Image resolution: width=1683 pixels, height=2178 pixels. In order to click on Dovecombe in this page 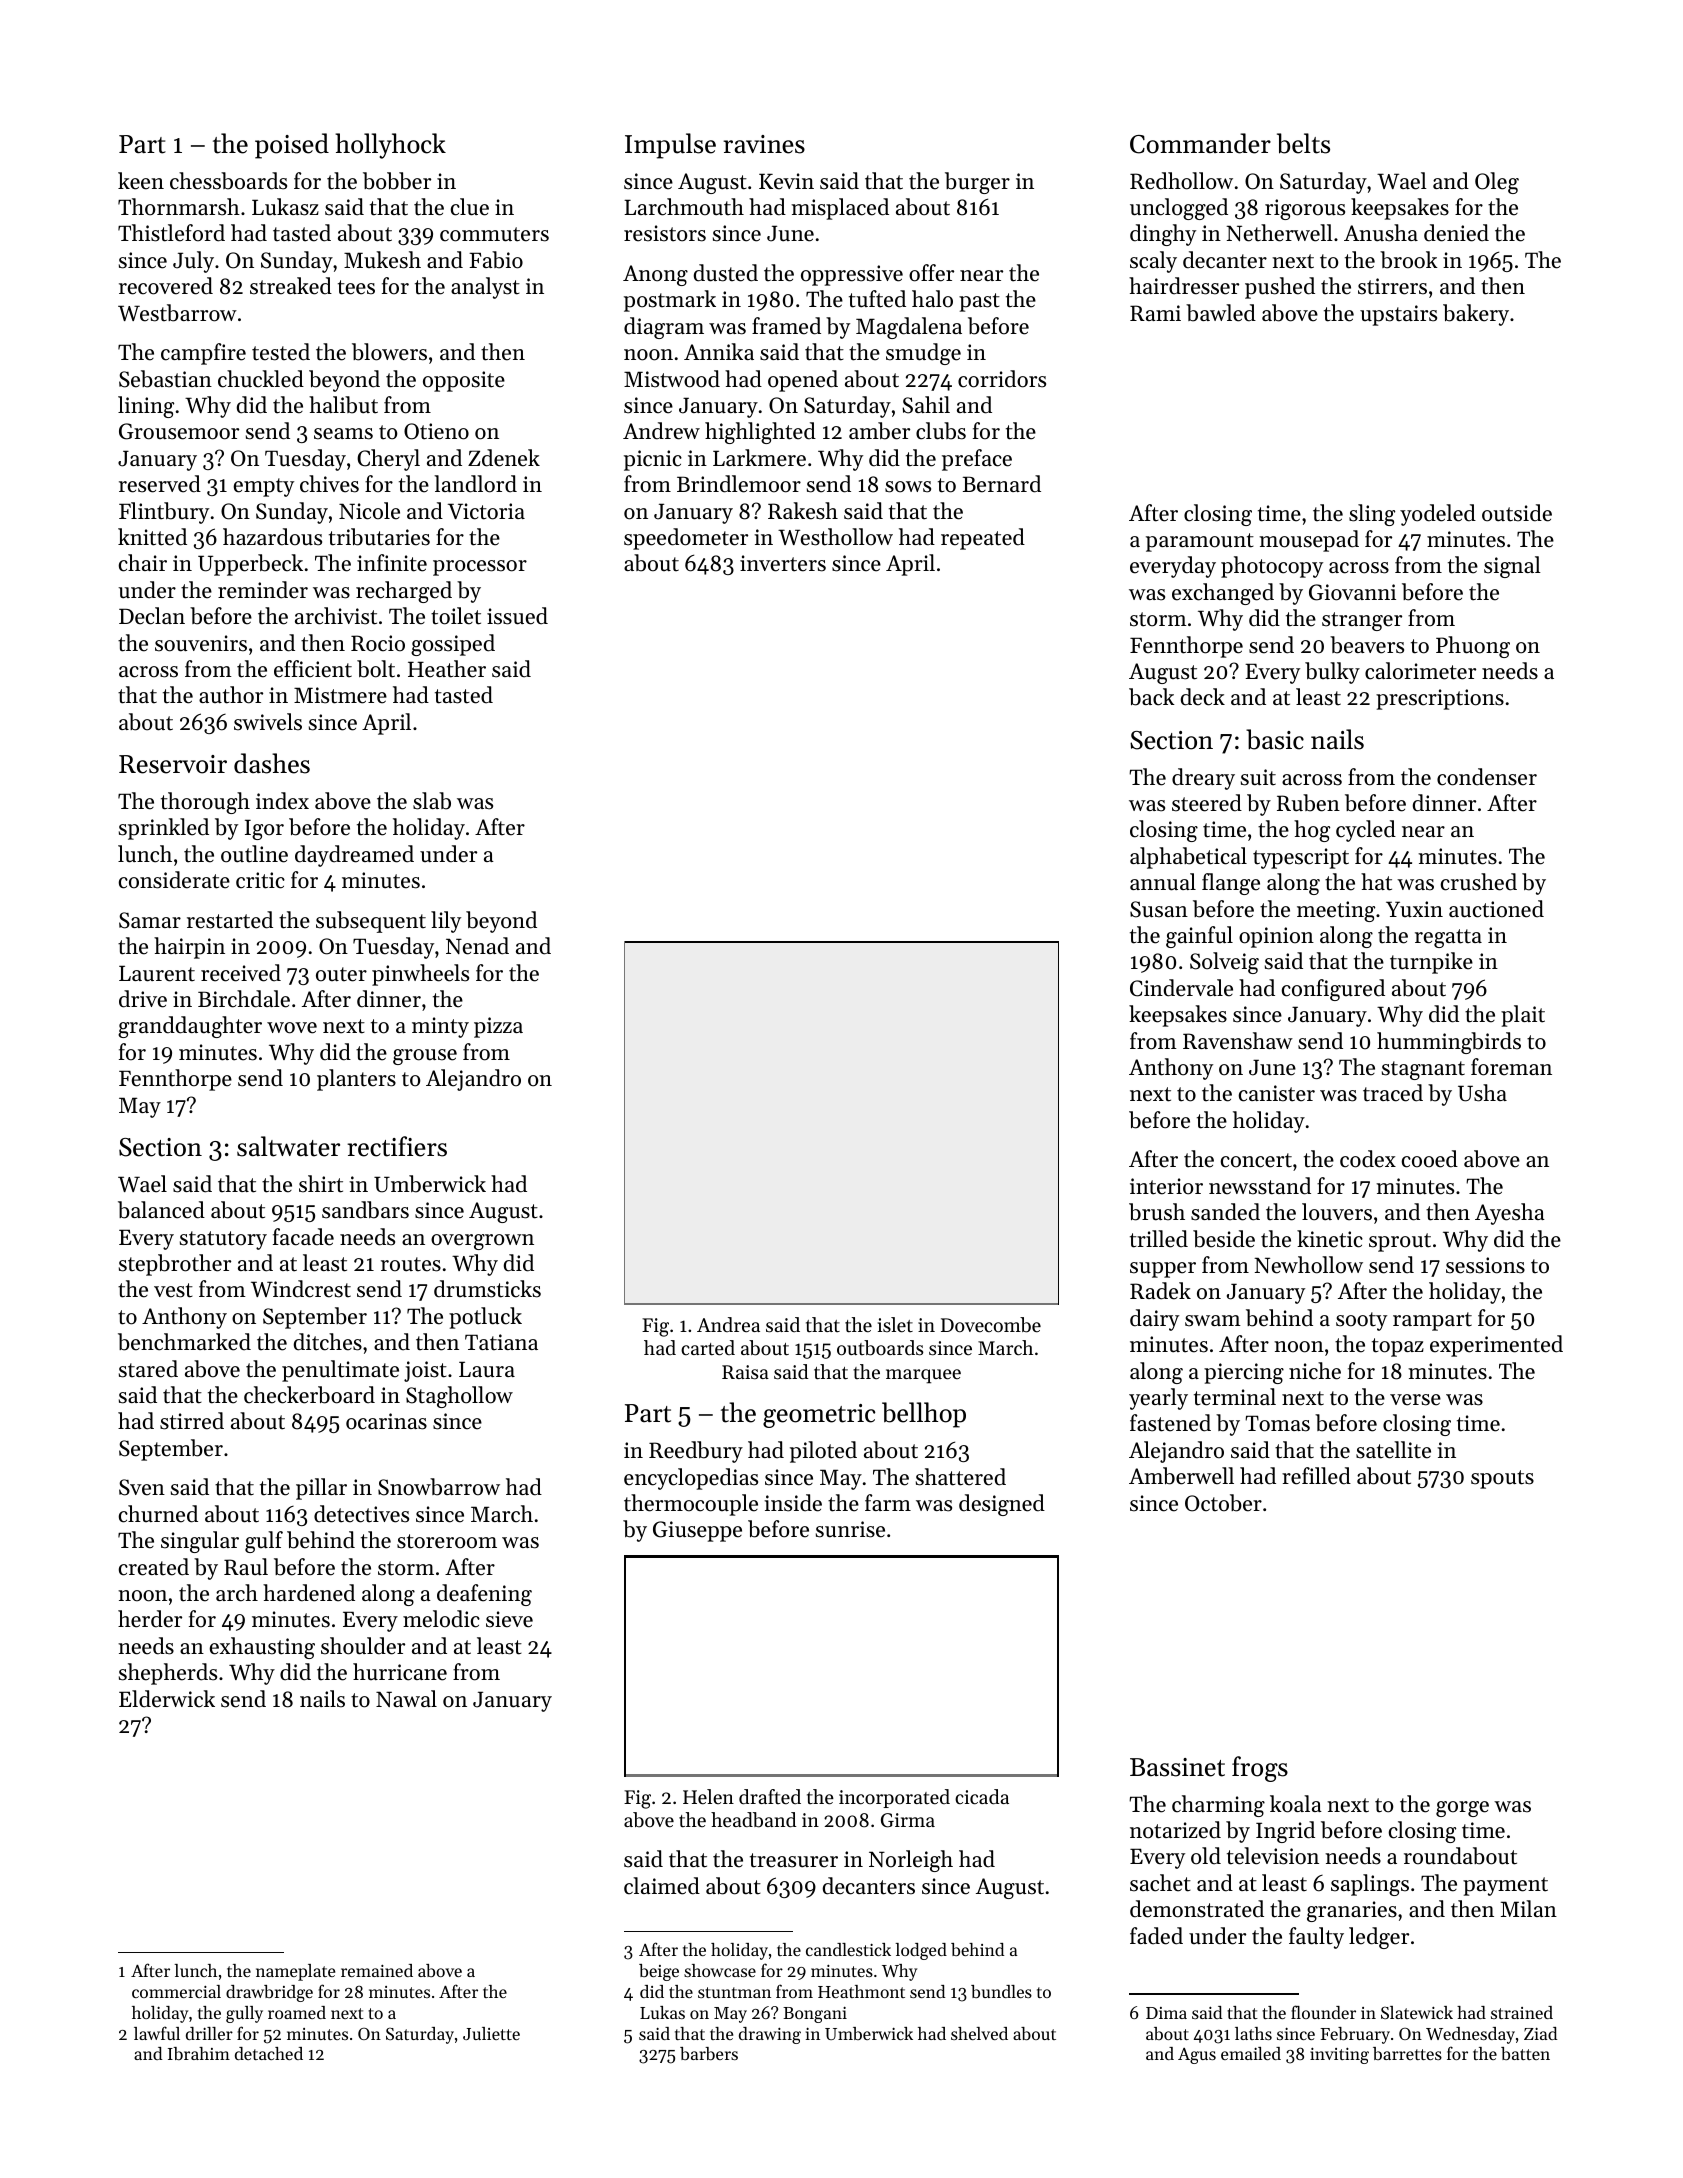, I will do `click(991, 1325)`.
